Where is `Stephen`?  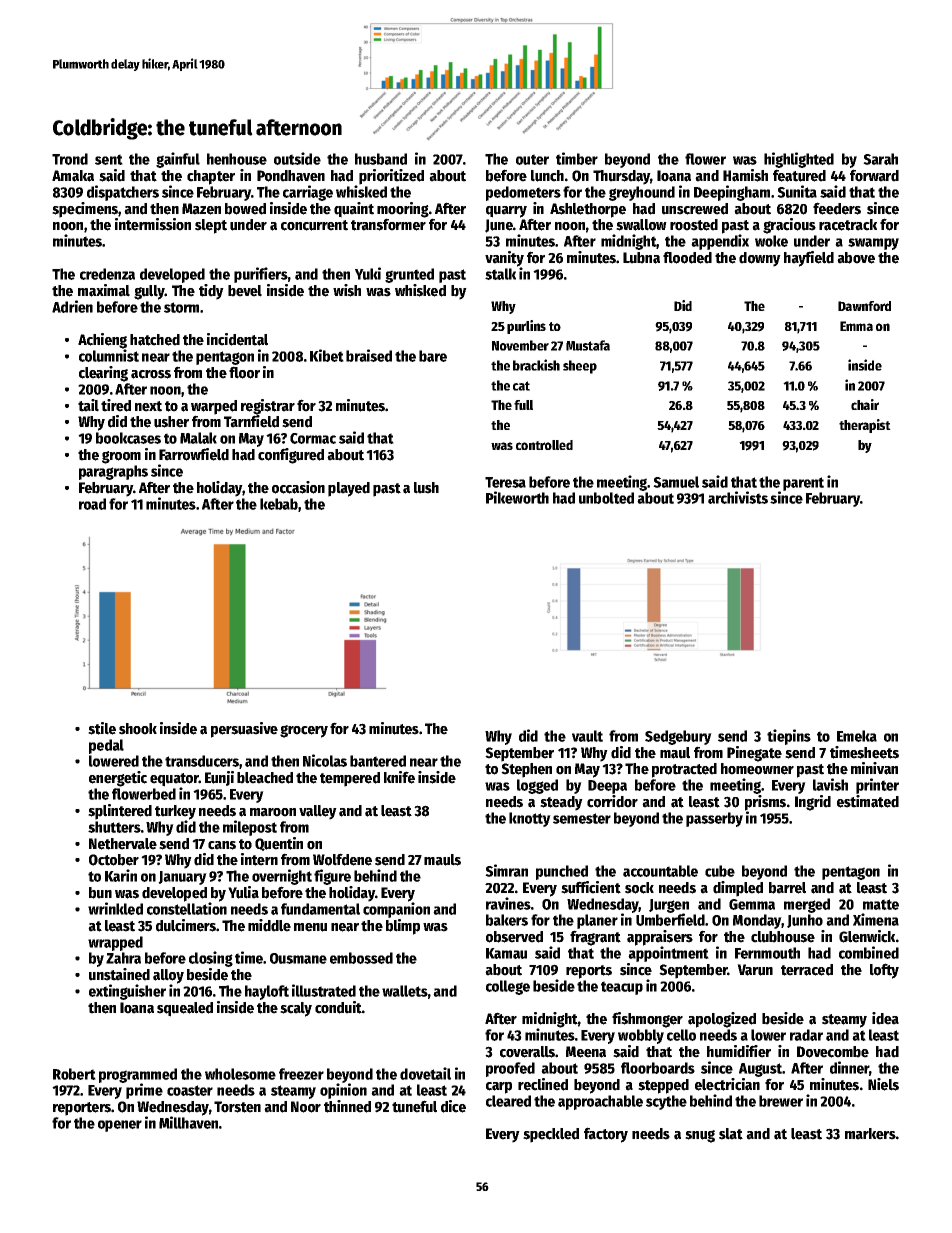
Stephen is located at coordinates (526, 770).
